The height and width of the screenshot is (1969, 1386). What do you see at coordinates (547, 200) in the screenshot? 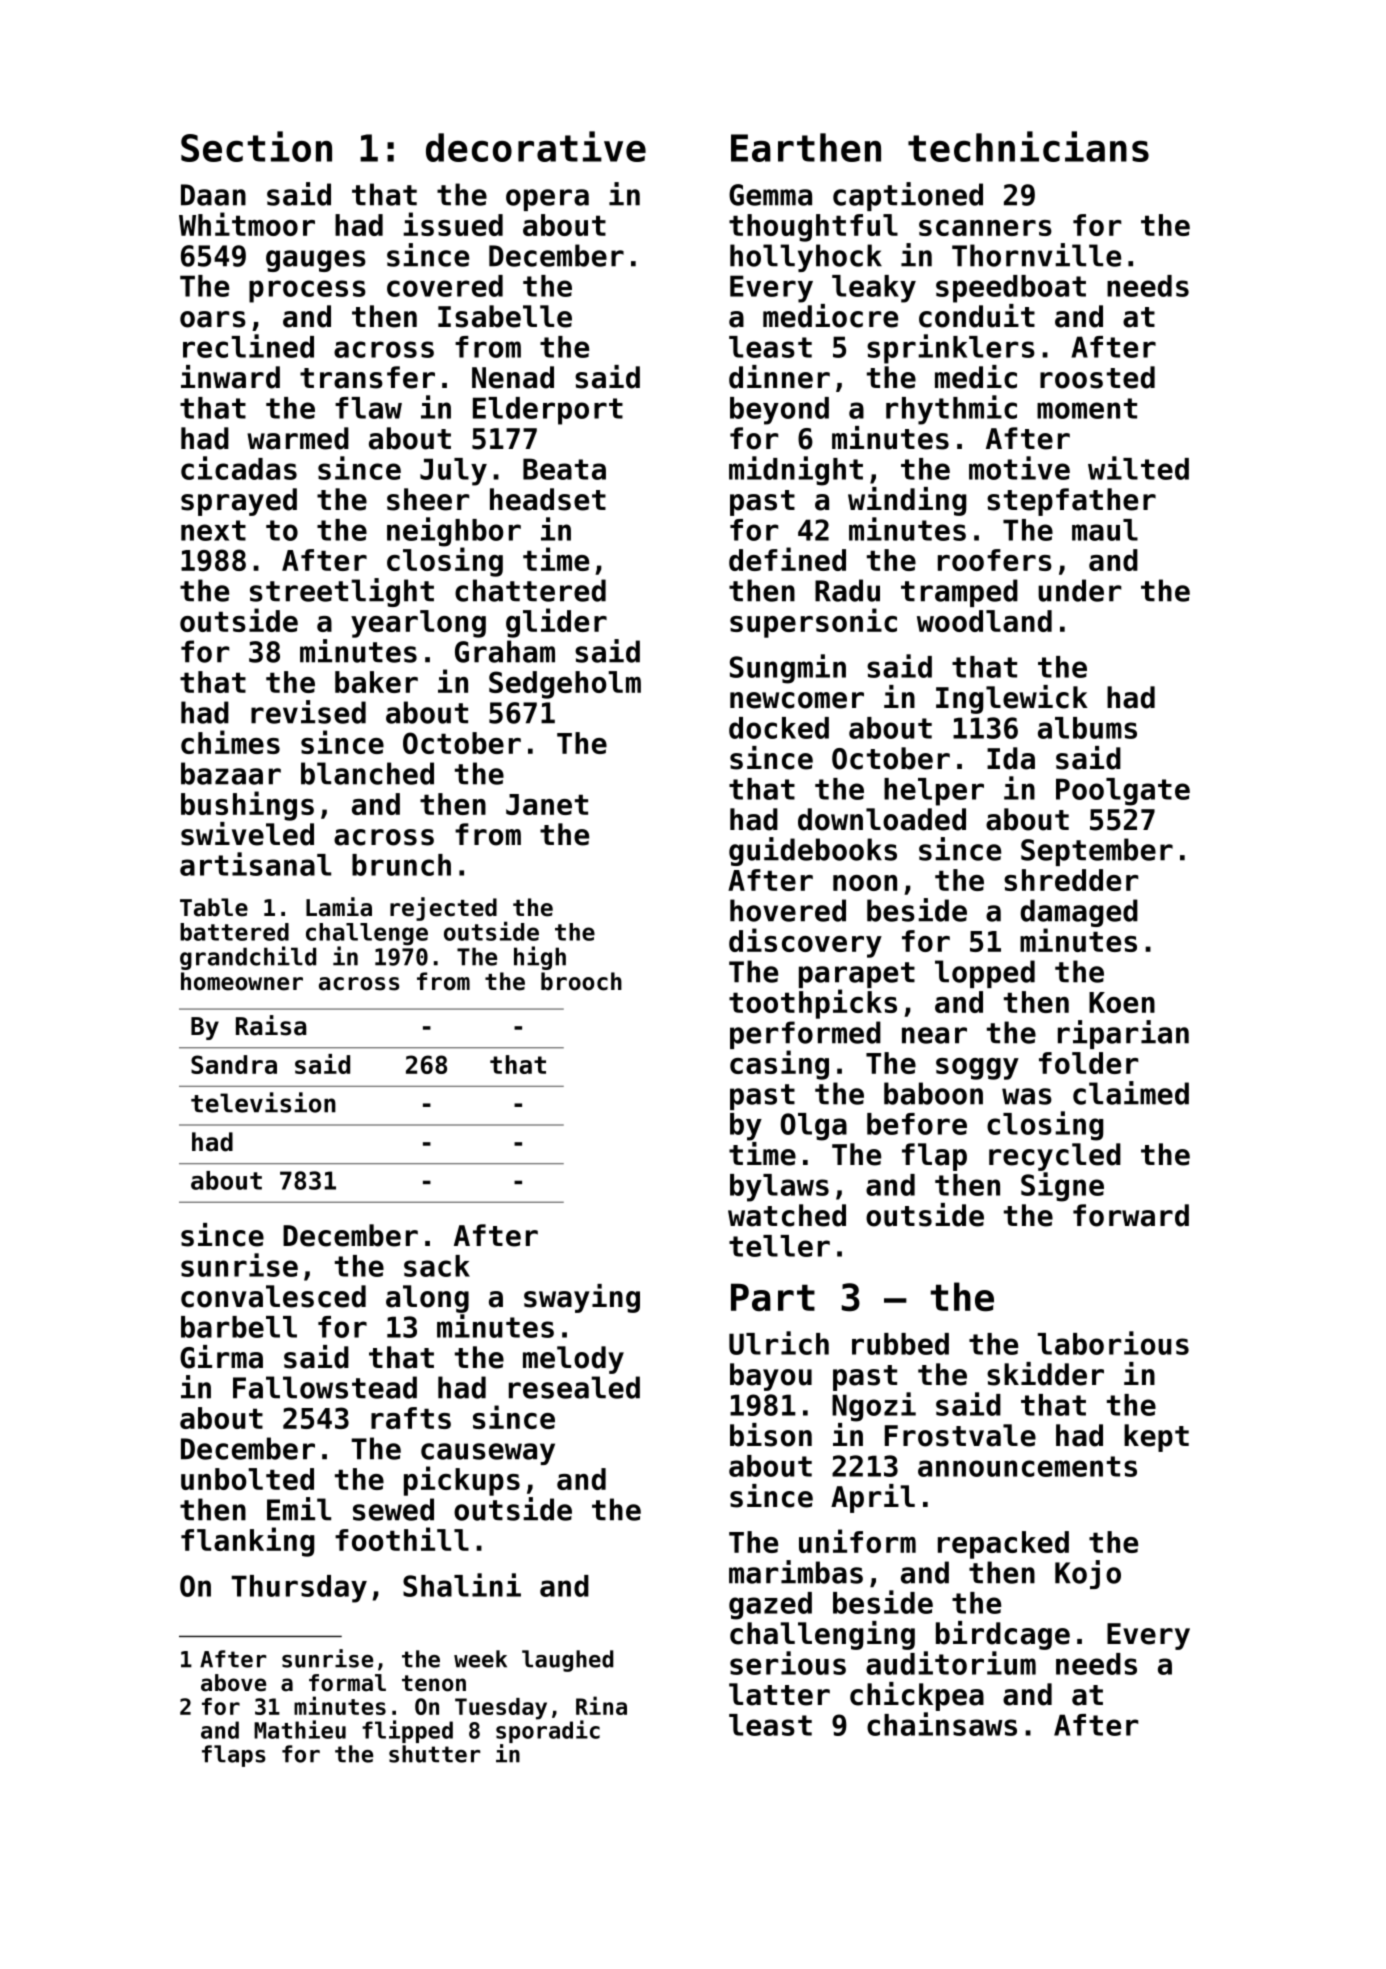
I see `opera` at bounding box center [547, 200].
